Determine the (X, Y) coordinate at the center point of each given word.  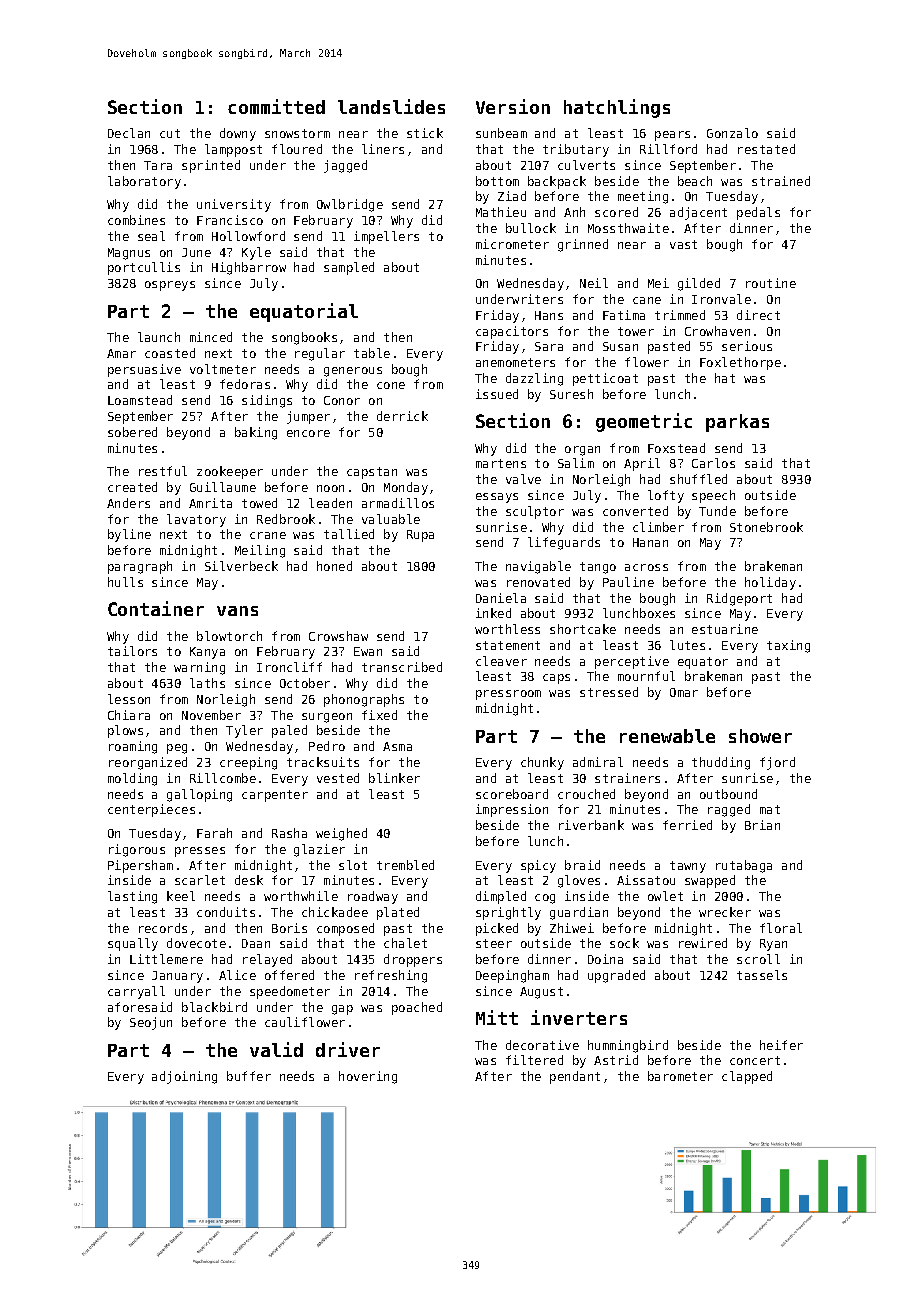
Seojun (151, 1023)
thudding (721, 763)
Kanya (207, 653)
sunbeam (501, 133)
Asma (397, 746)
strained (781, 181)
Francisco (230, 220)
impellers (386, 237)
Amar (121, 353)
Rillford (668, 149)
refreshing (391, 976)
